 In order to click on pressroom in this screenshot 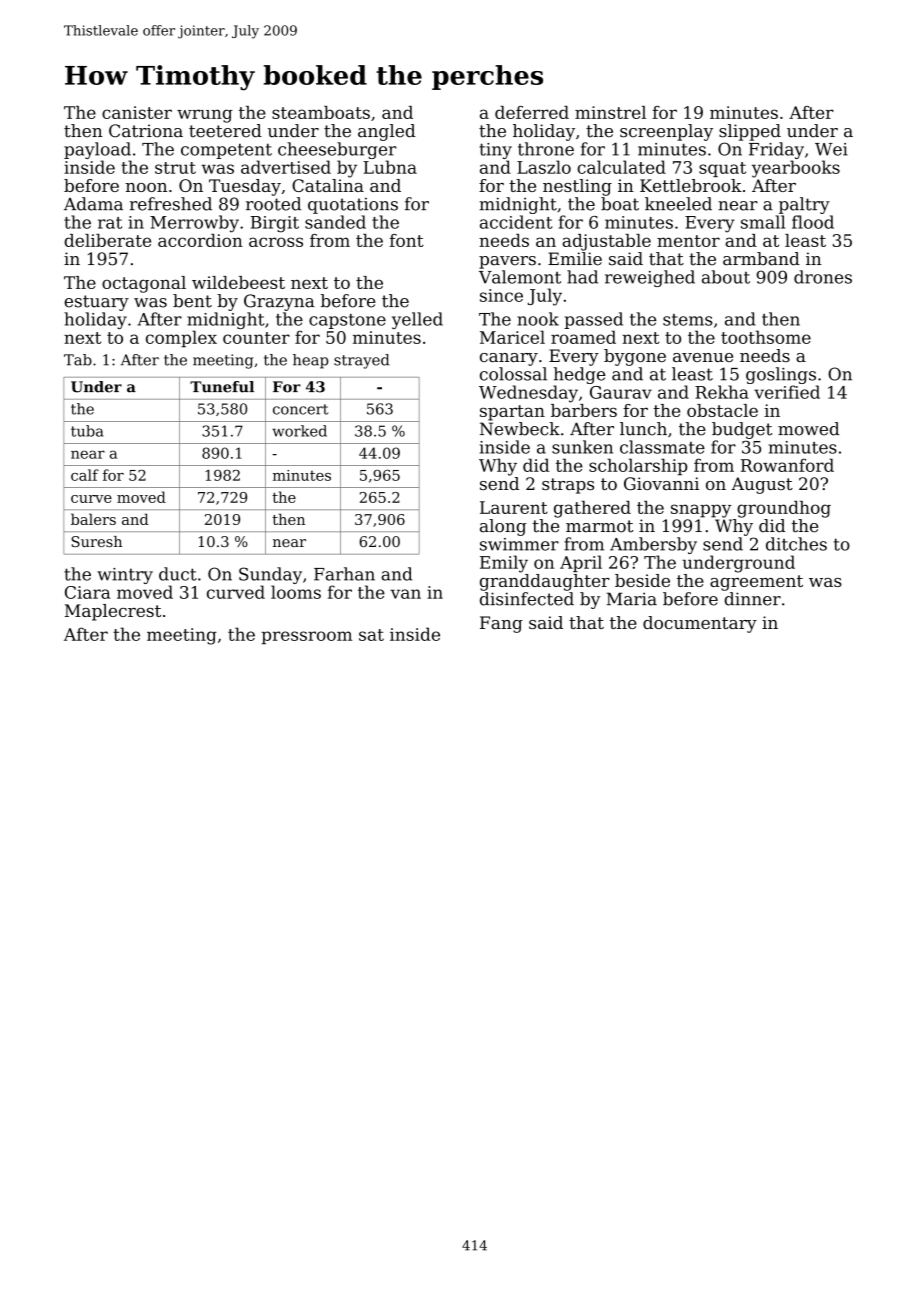, I will do `click(306, 637)`.
